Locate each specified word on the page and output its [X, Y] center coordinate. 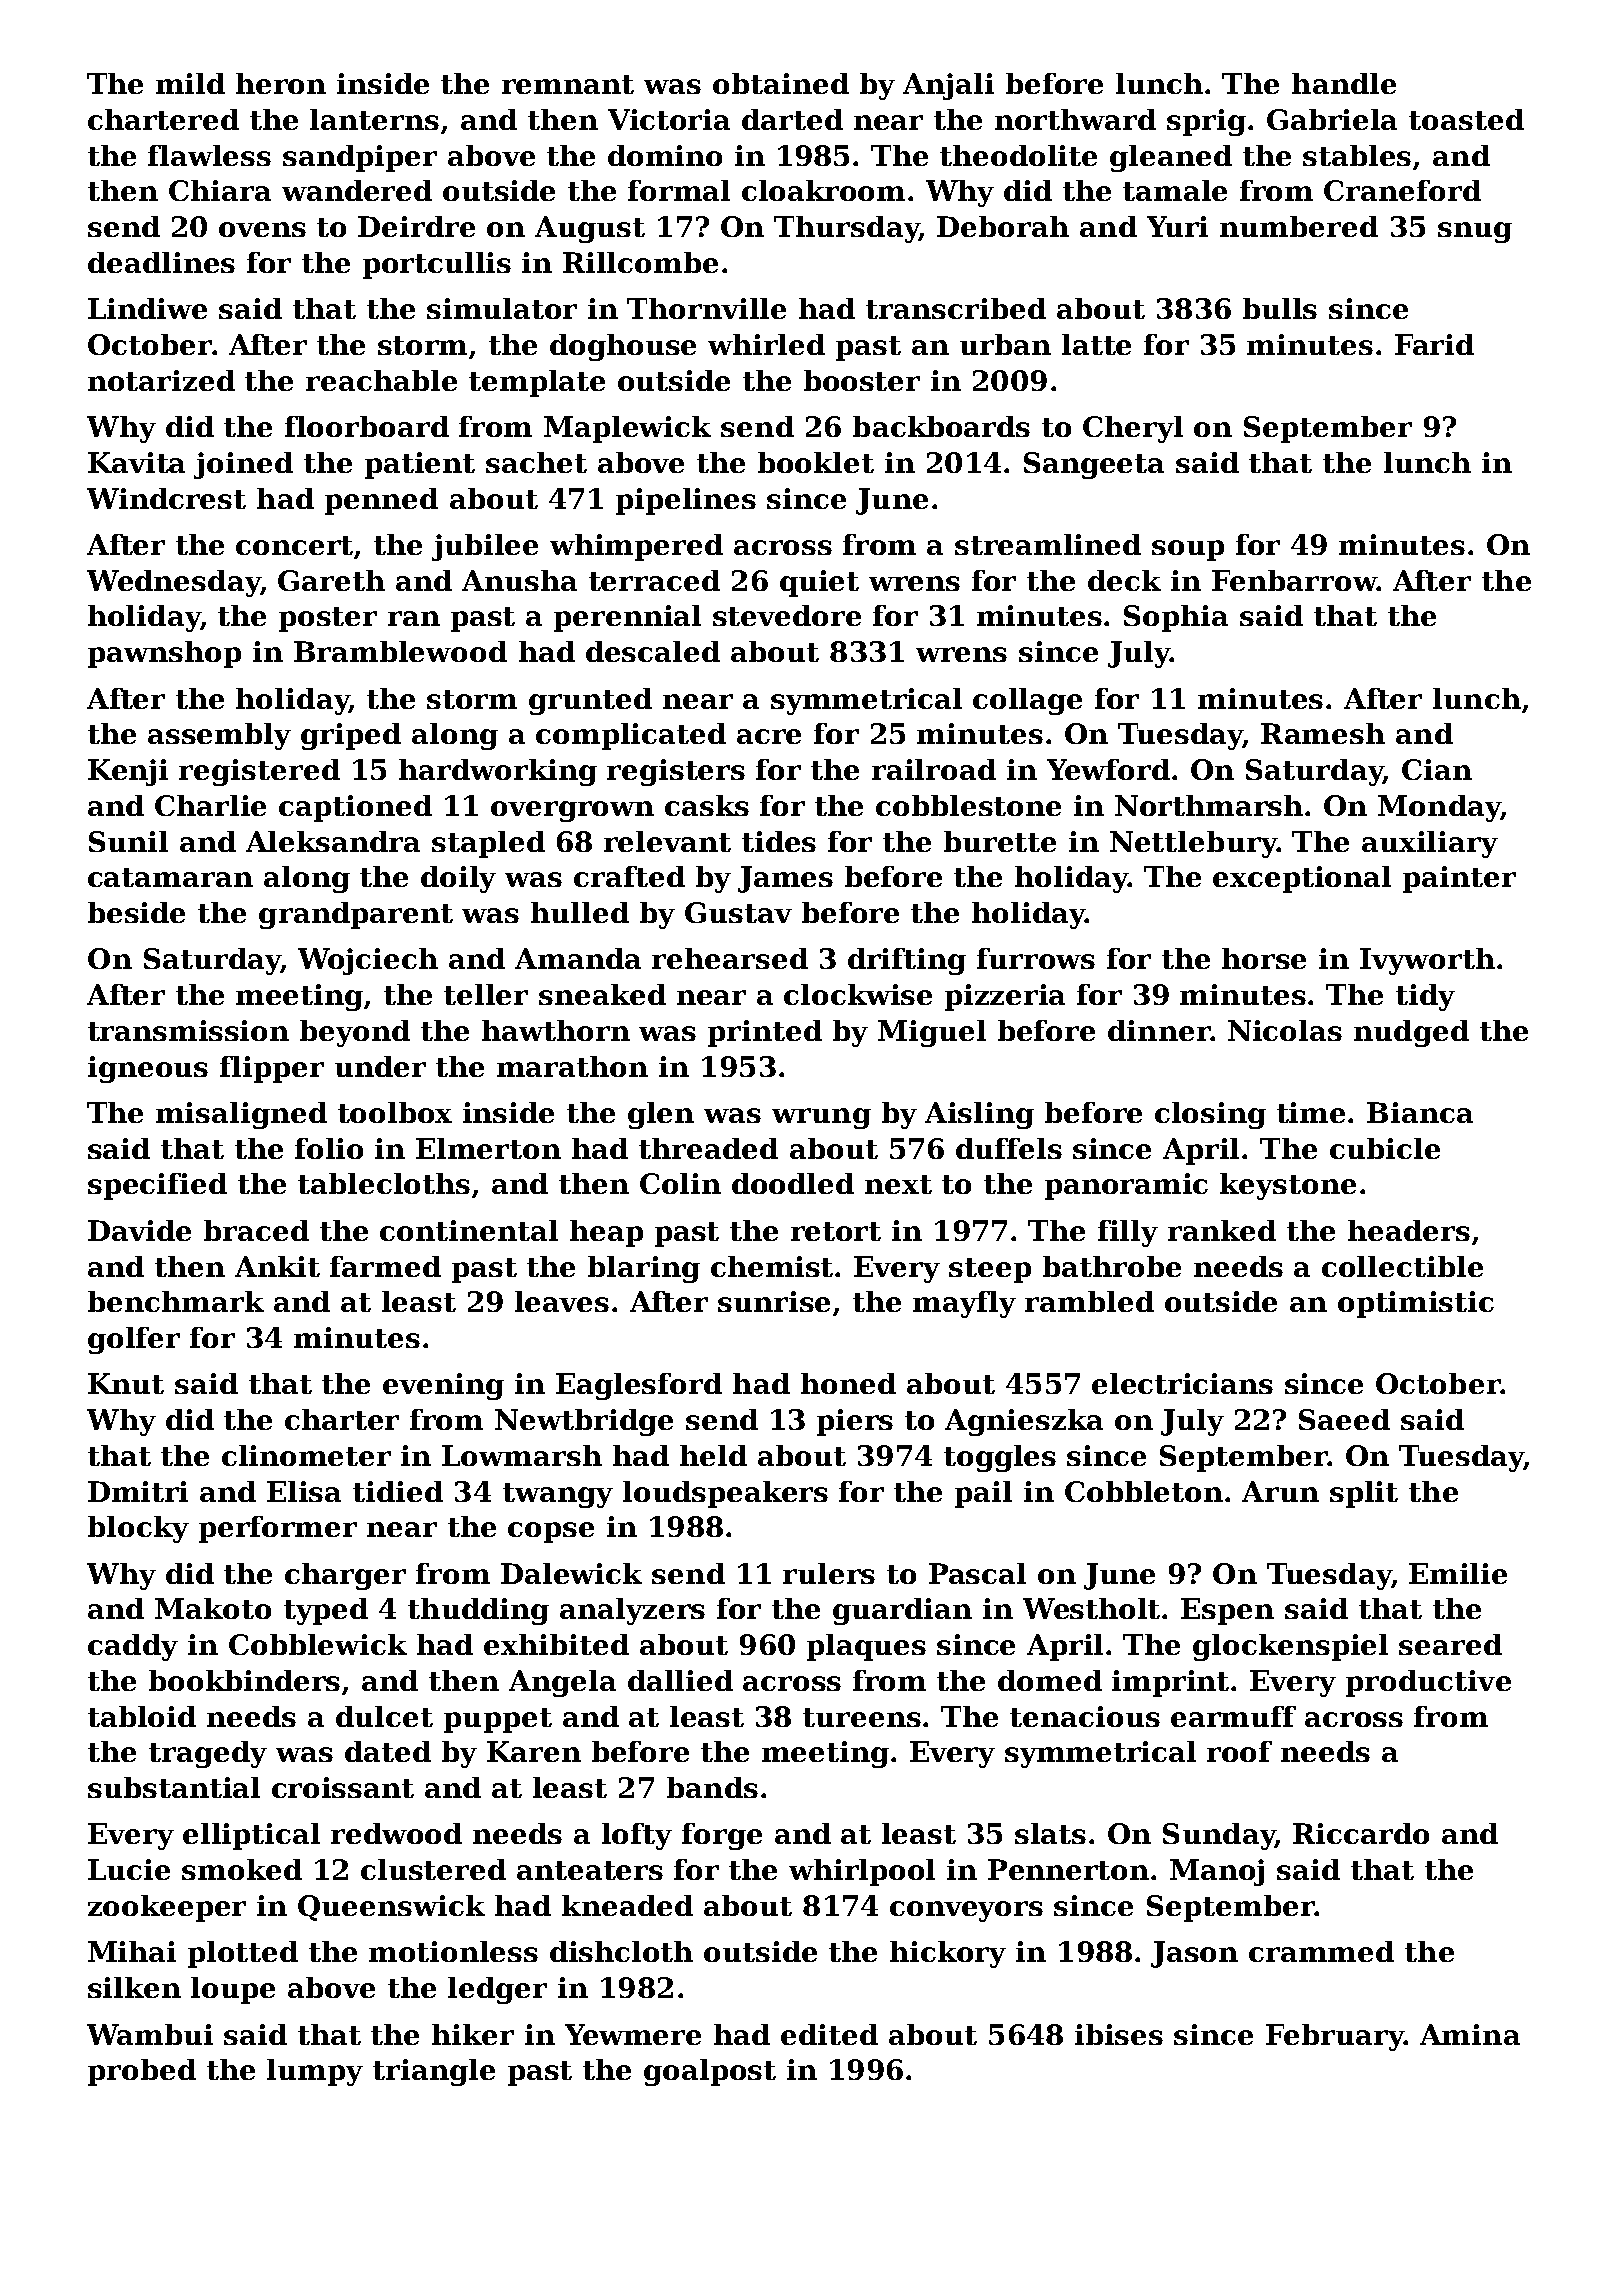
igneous [148, 1069]
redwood [396, 1833]
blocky [138, 1529]
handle [1344, 83]
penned [381, 501]
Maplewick [627, 429]
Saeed [1344, 1419]
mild [190, 83]
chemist [772, 1266]
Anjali [948, 86]
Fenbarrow [1294, 580]
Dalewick [571, 1573]
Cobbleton [1144, 1491]
